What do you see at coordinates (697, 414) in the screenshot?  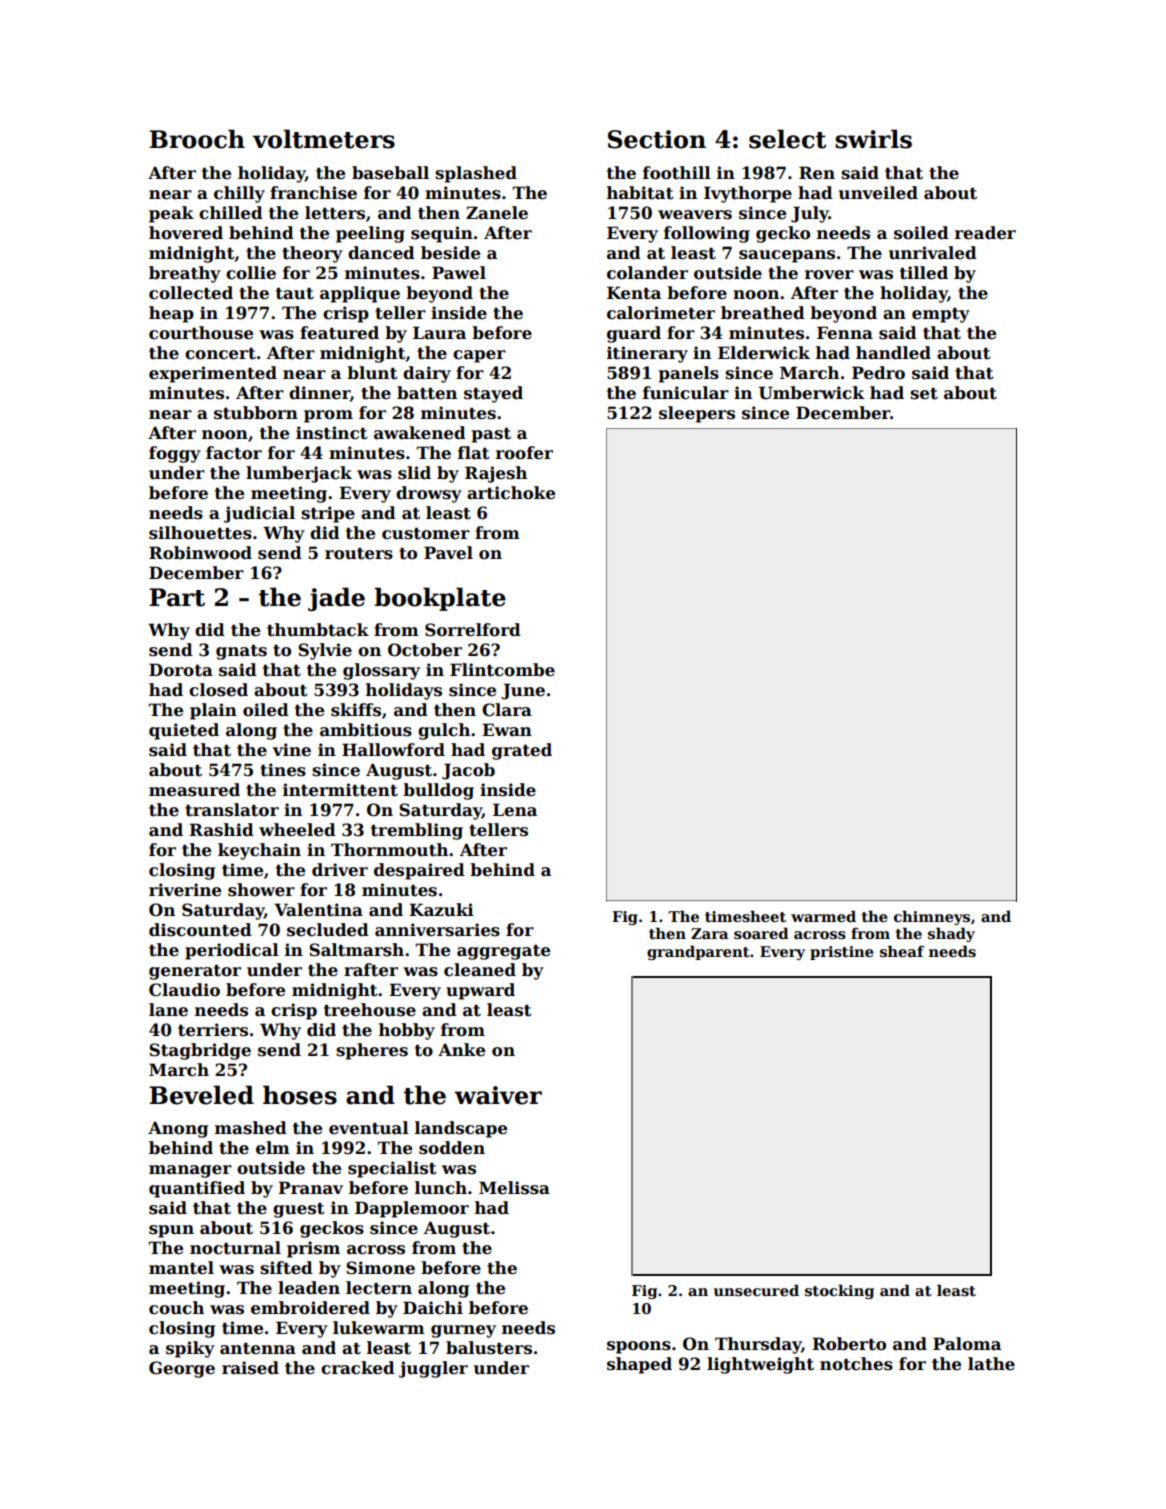 I see `sleepers` at bounding box center [697, 414].
